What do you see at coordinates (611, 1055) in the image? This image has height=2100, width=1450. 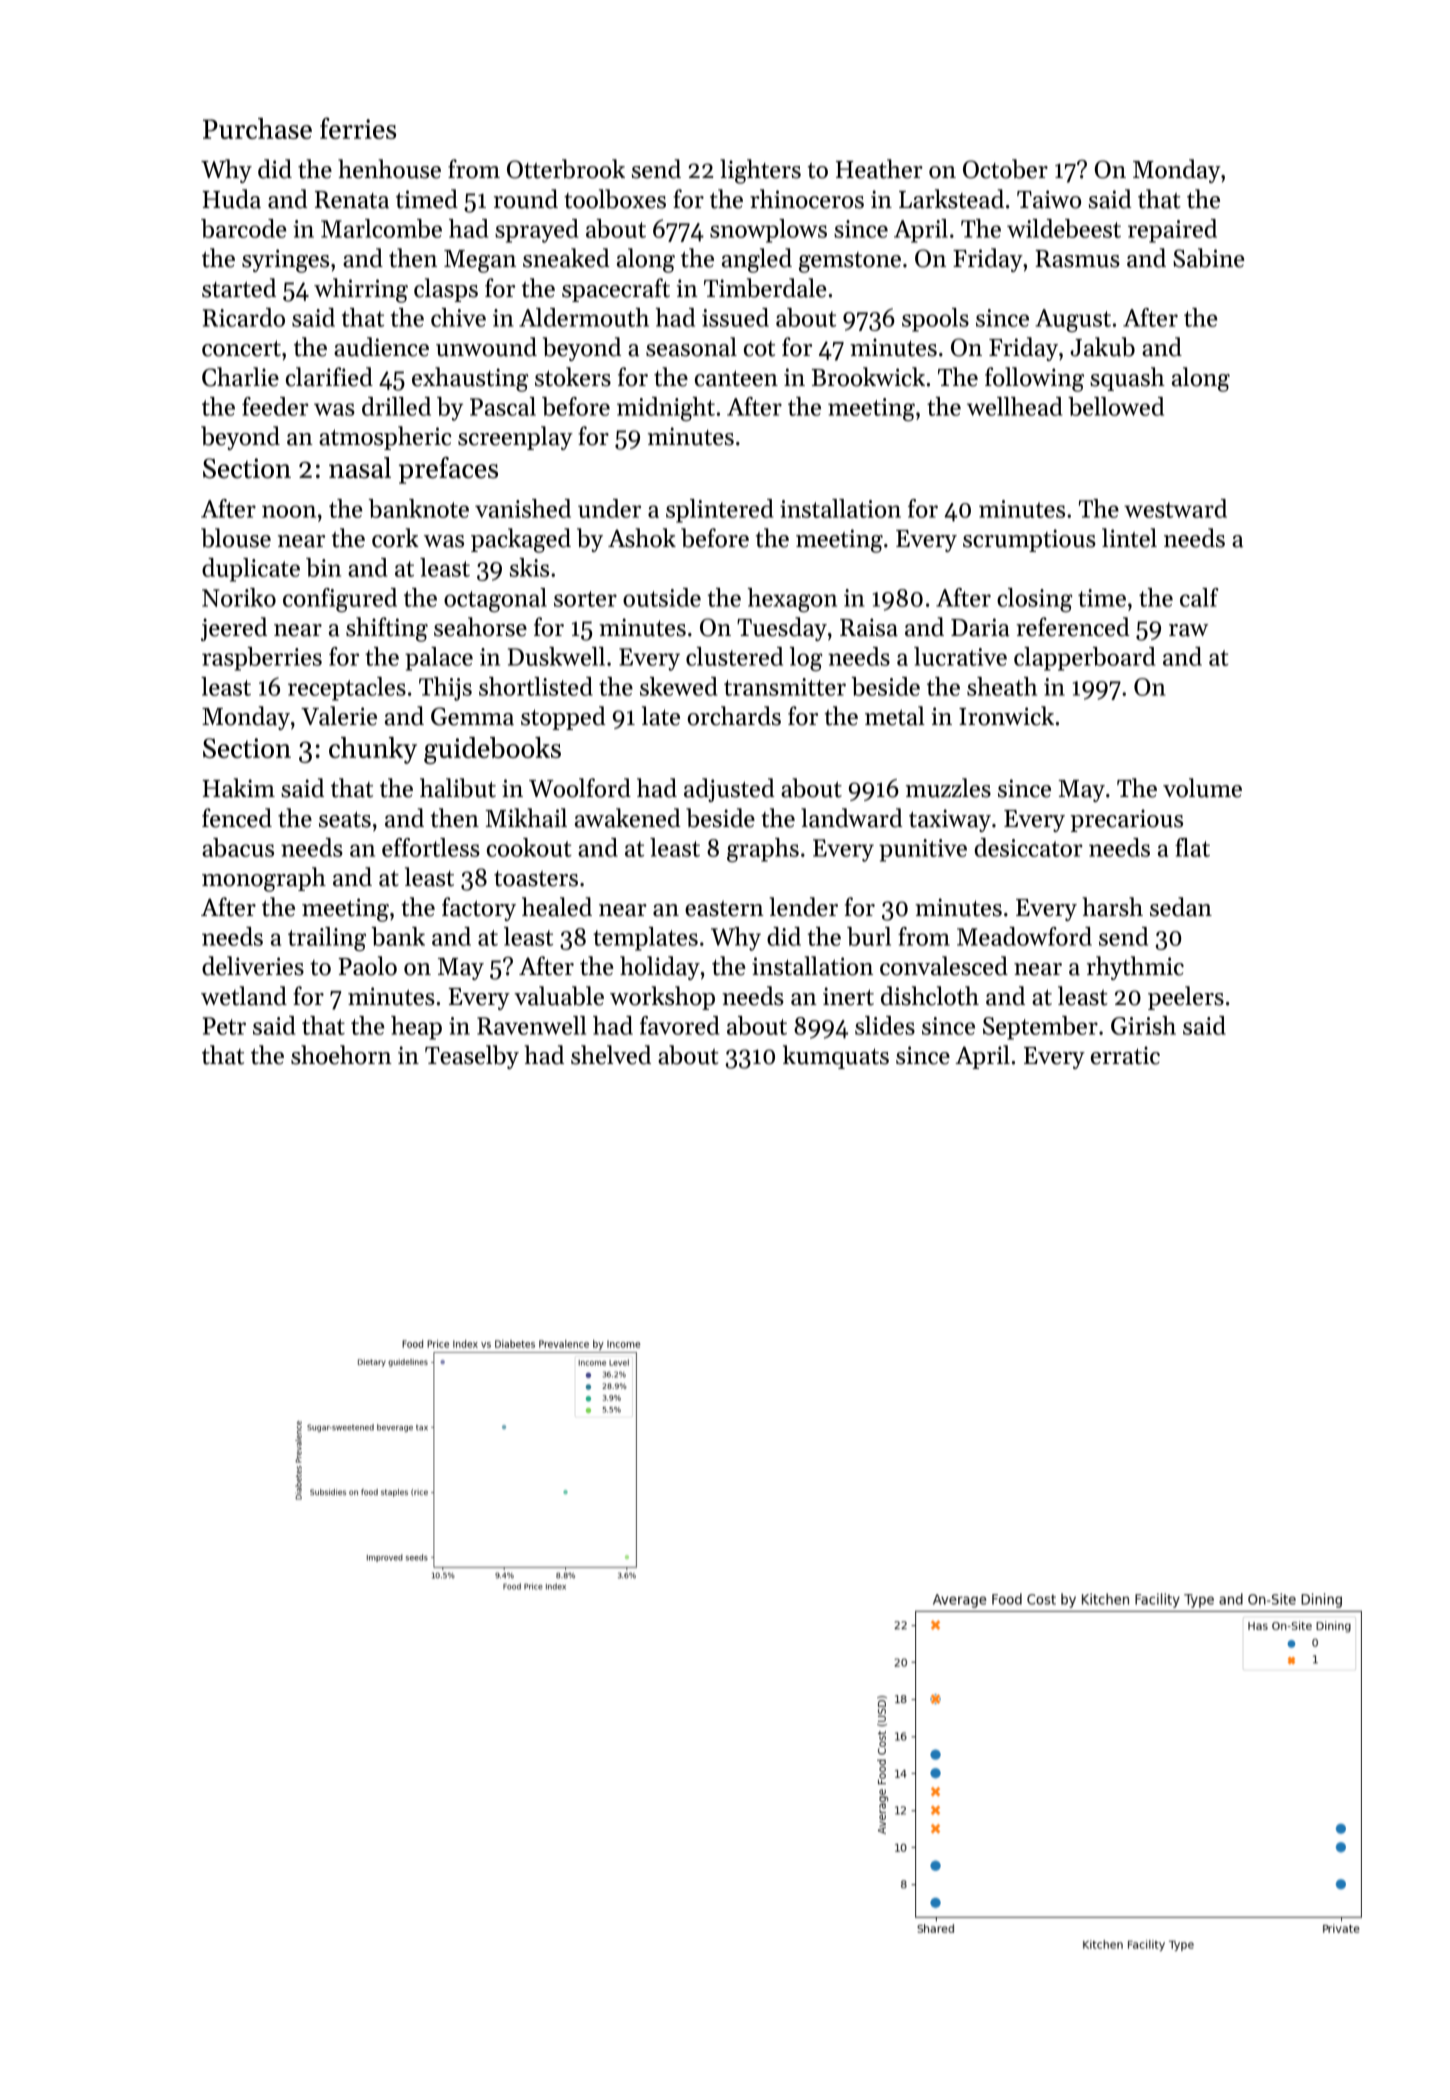 I see `shelved` at bounding box center [611, 1055].
